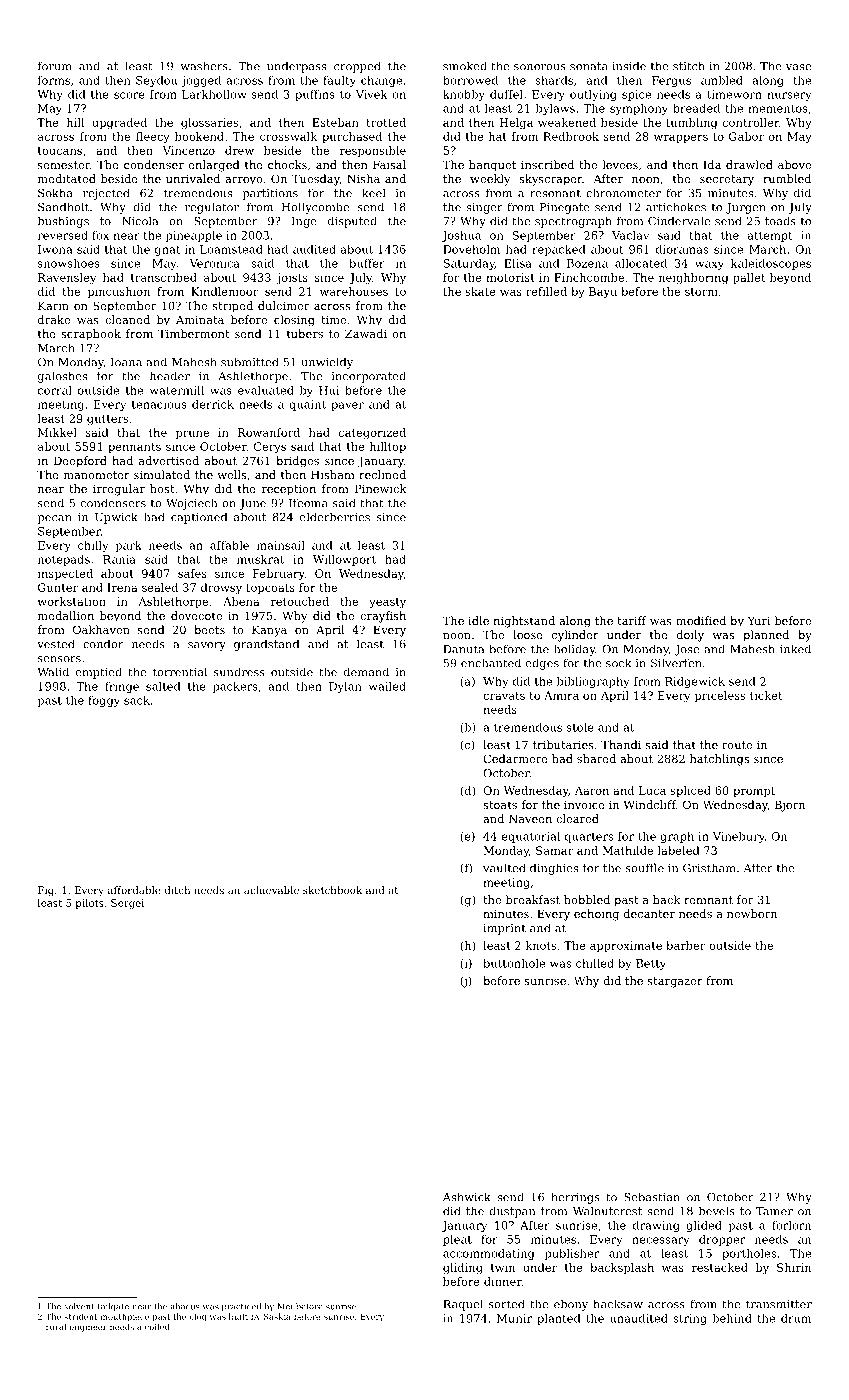  What do you see at coordinates (675, 982) in the page?
I see `stargazer` at bounding box center [675, 982].
